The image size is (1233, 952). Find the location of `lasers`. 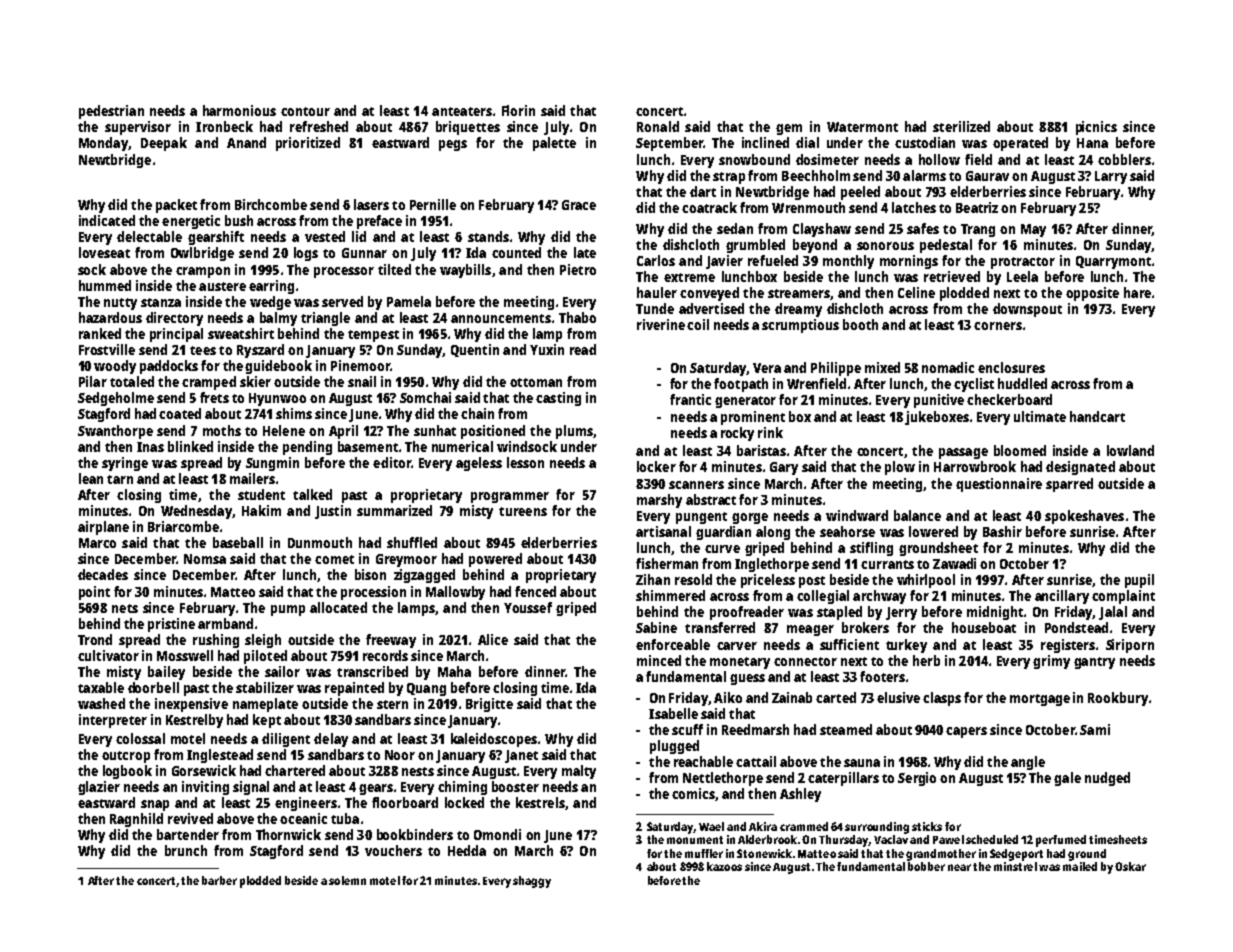

lasers is located at coordinates (371, 204).
